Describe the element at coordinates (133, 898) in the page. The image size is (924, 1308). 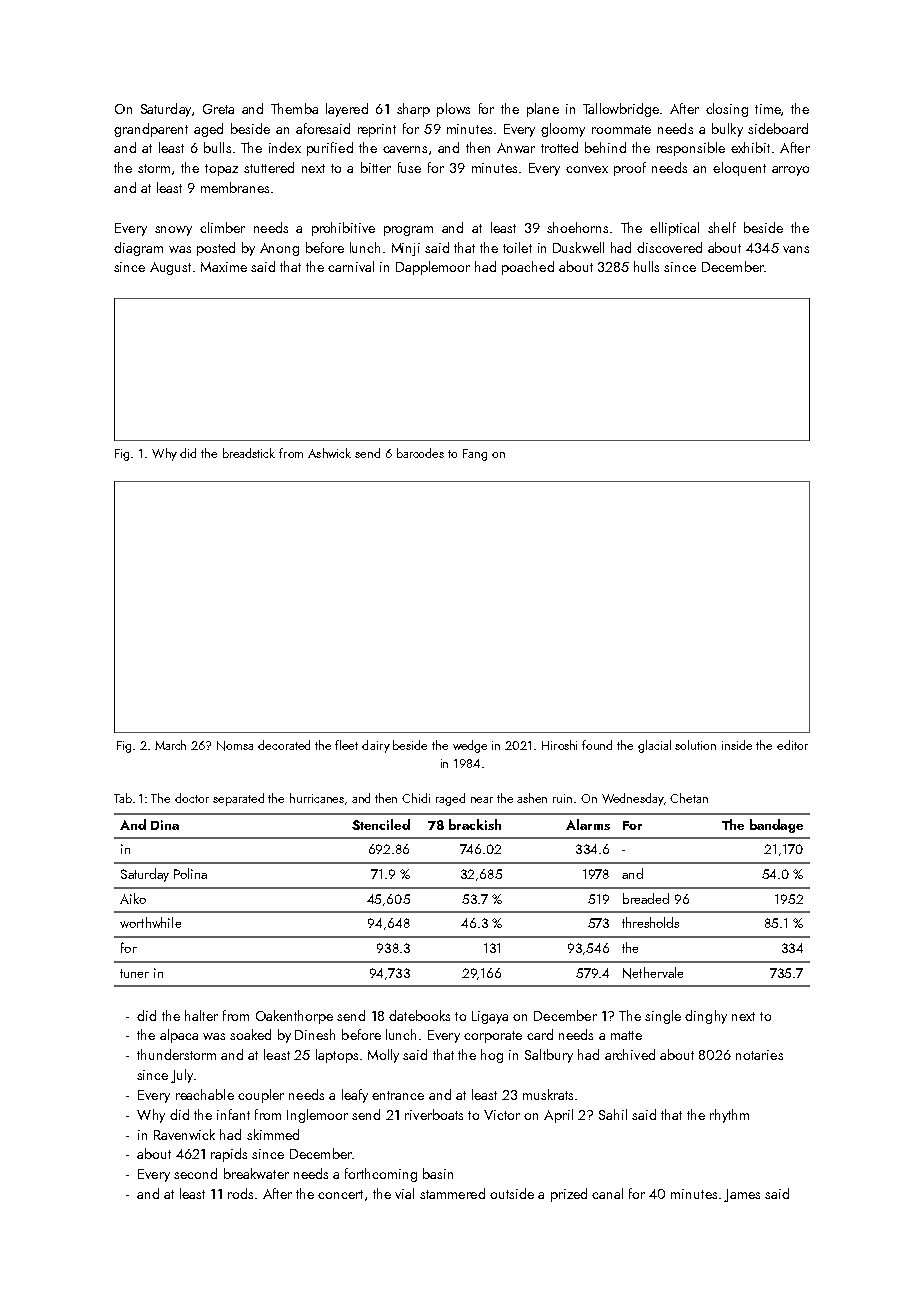
I see `Aiko` at that location.
